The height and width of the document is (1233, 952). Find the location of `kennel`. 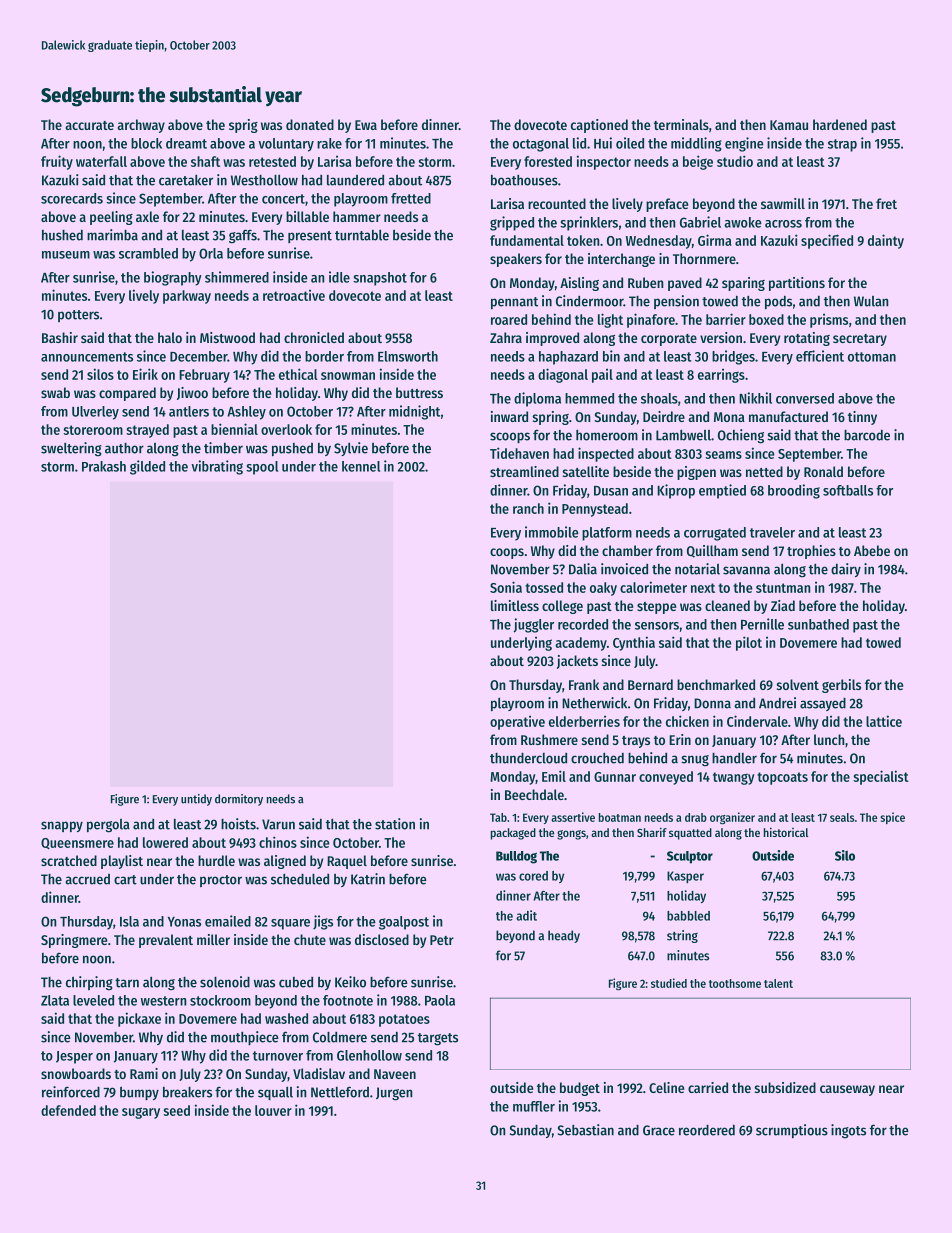

kennel is located at coordinates (361, 466).
